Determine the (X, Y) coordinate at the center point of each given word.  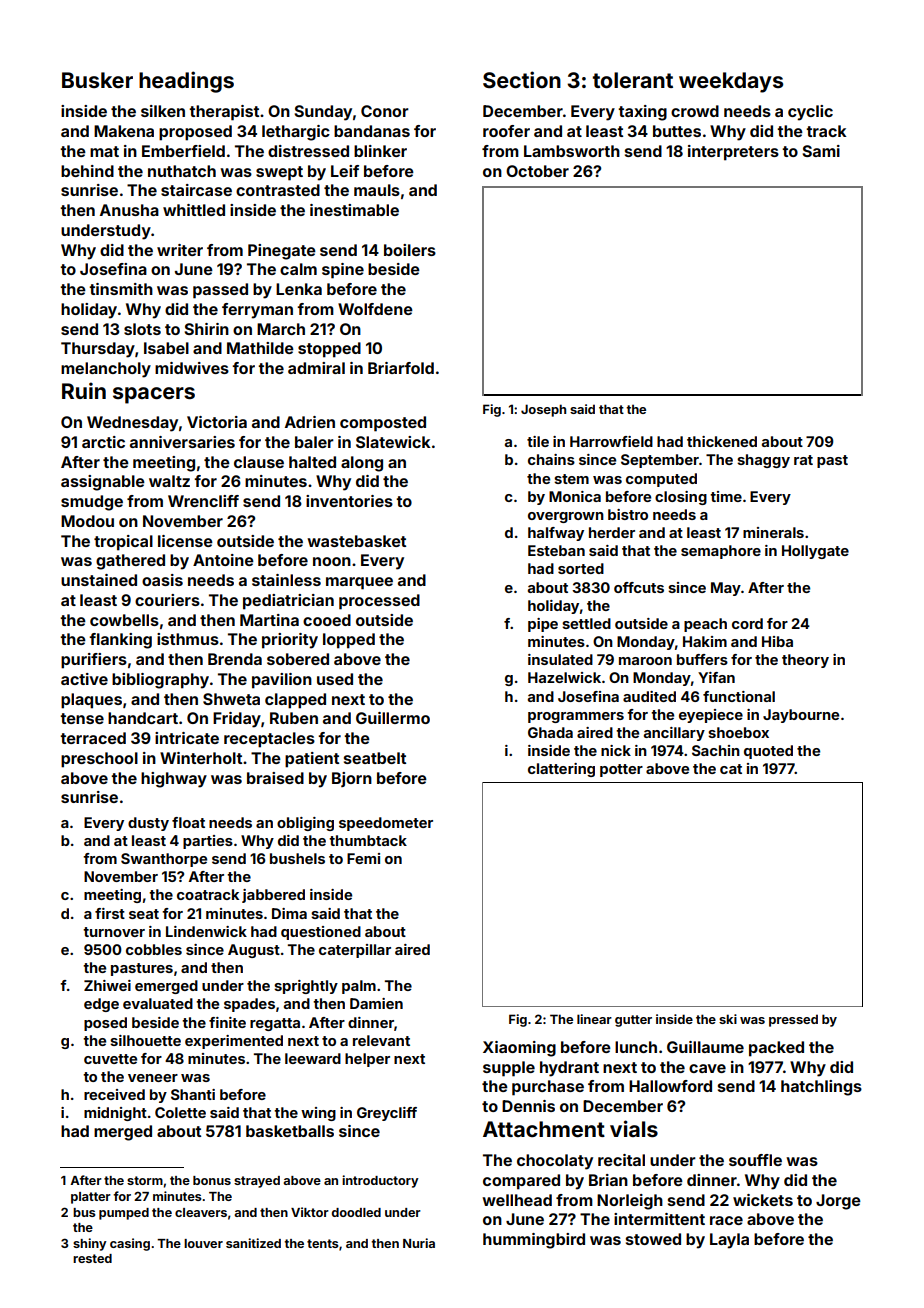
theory (805, 661)
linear (594, 1019)
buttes (677, 131)
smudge (92, 503)
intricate (187, 738)
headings (186, 82)
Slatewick (393, 442)
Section (522, 80)
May (726, 589)
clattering (561, 770)
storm (145, 1180)
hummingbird (534, 1241)
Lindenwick (206, 931)
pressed (793, 1020)
